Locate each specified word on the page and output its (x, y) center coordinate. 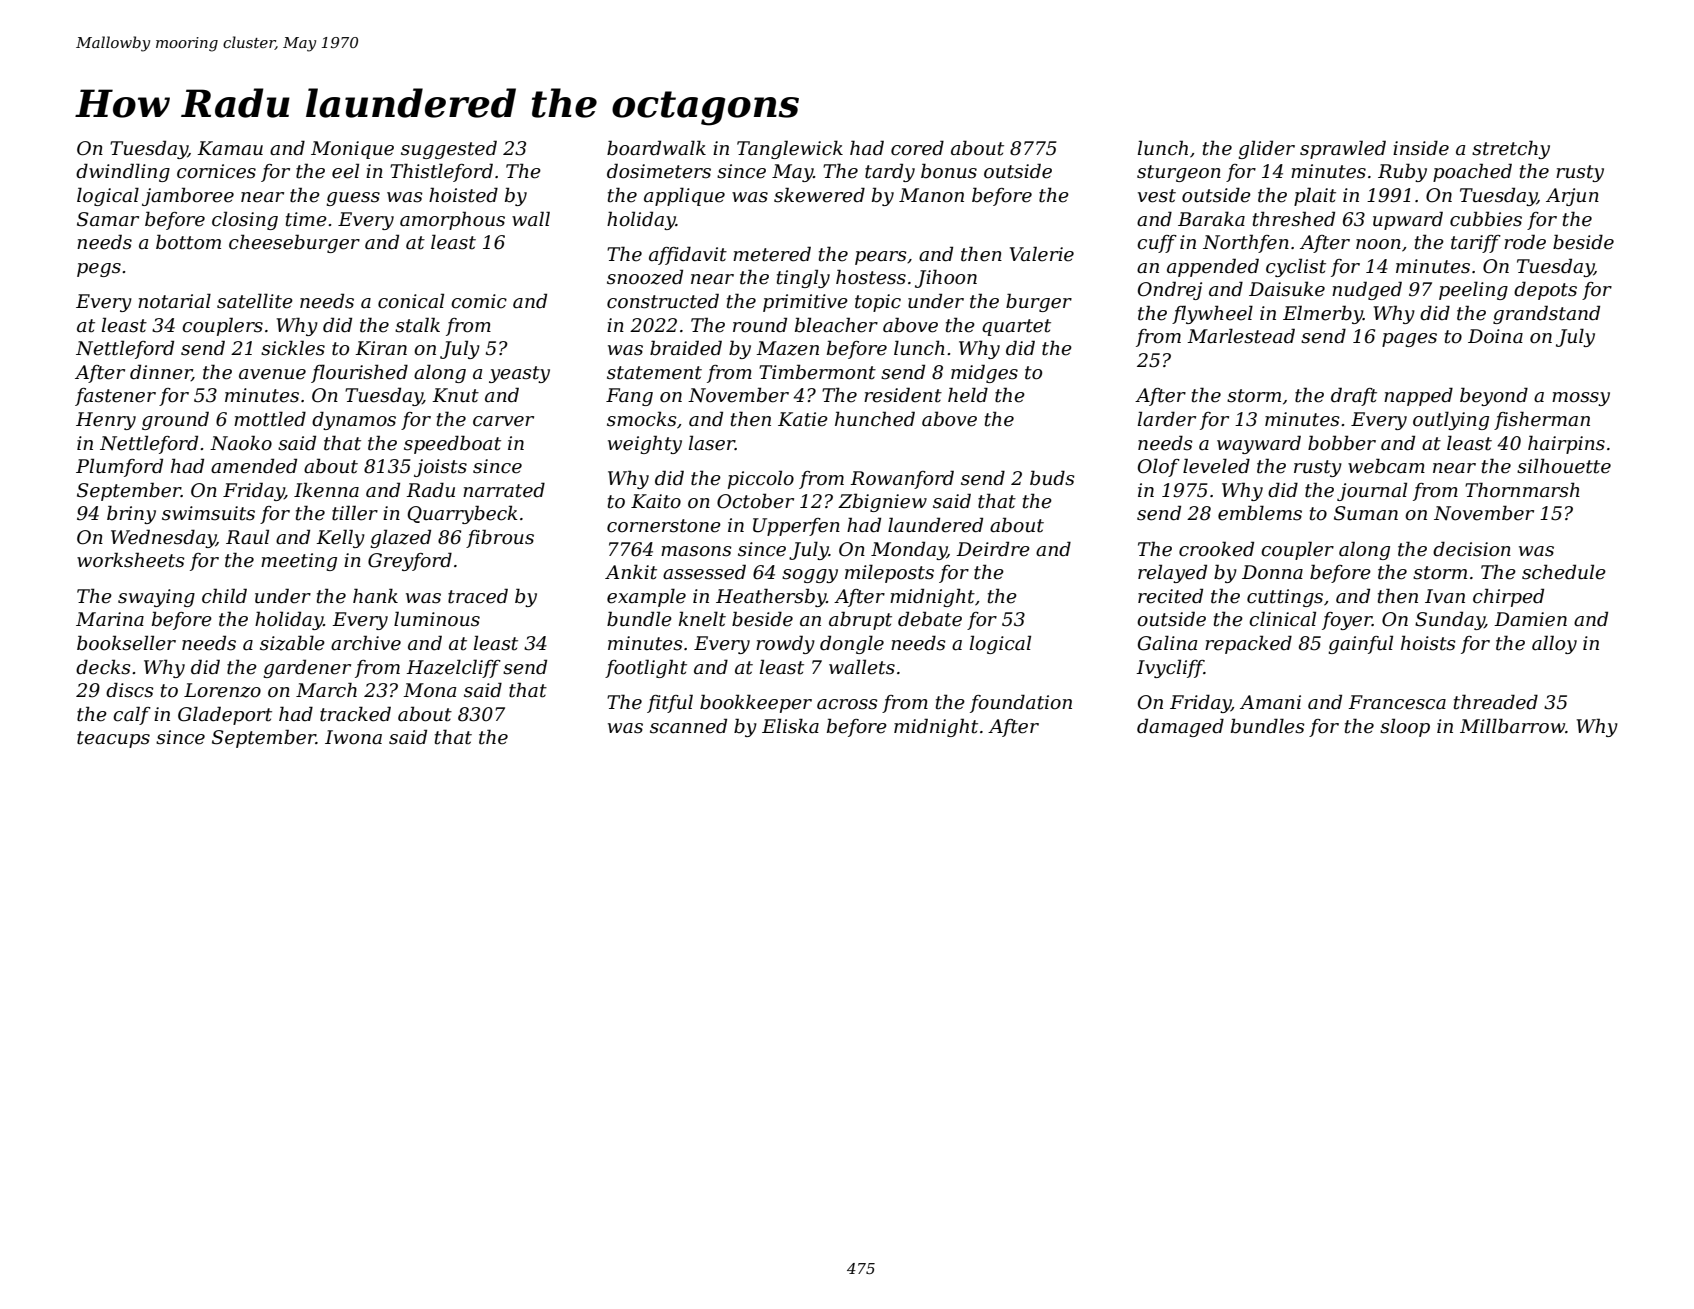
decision (1472, 549)
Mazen (787, 348)
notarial (174, 301)
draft (1354, 396)
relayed (1172, 573)
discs (130, 690)
